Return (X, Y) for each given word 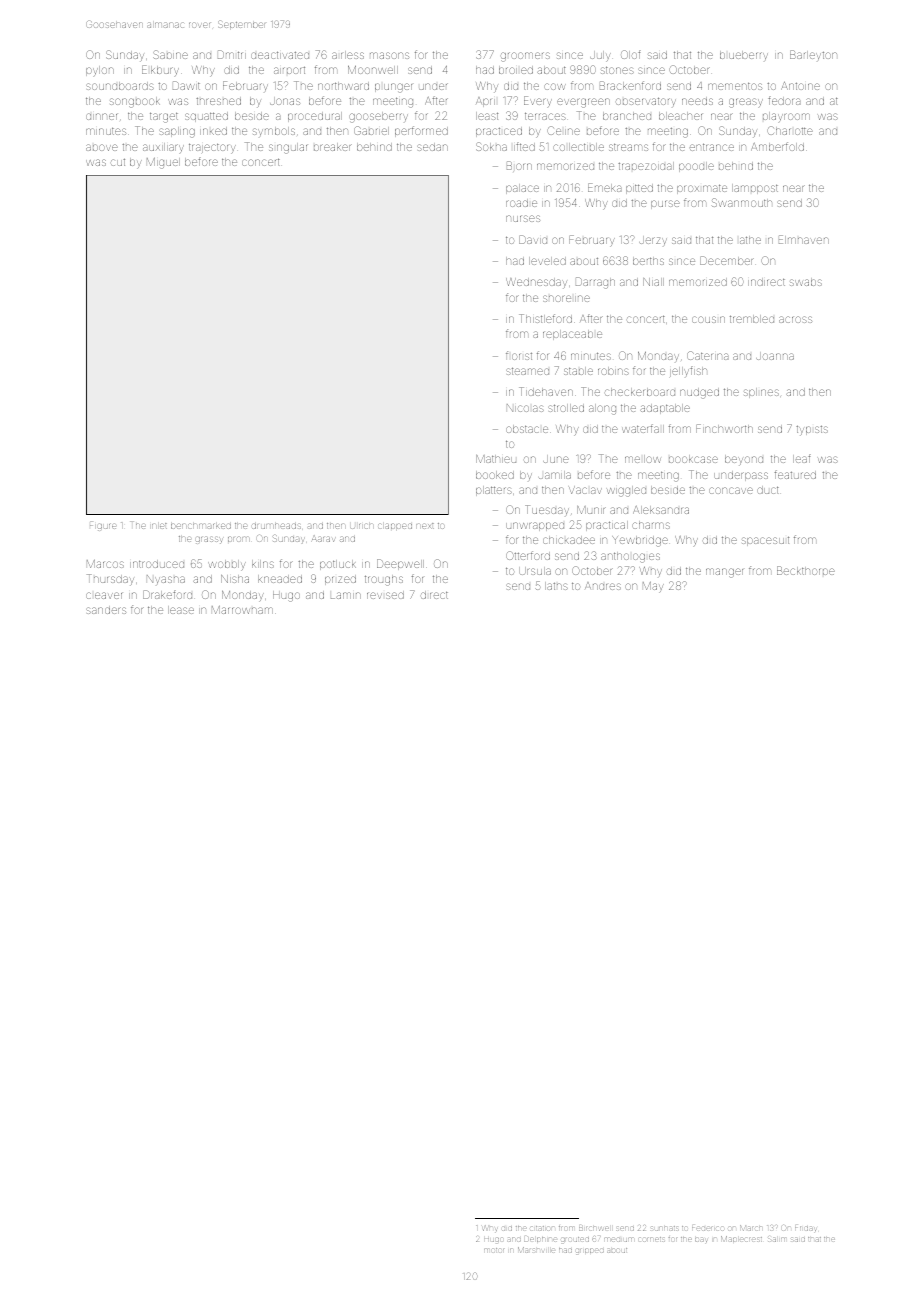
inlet (159, 526)
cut (118, 162)
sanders (106, 610)
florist (519, 355)
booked (495, 475)
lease (181, 610)
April (485, 102)
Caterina (707, 355)
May (653, 587)
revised (385, 595)
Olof (631, 54)
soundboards (120, 86)
